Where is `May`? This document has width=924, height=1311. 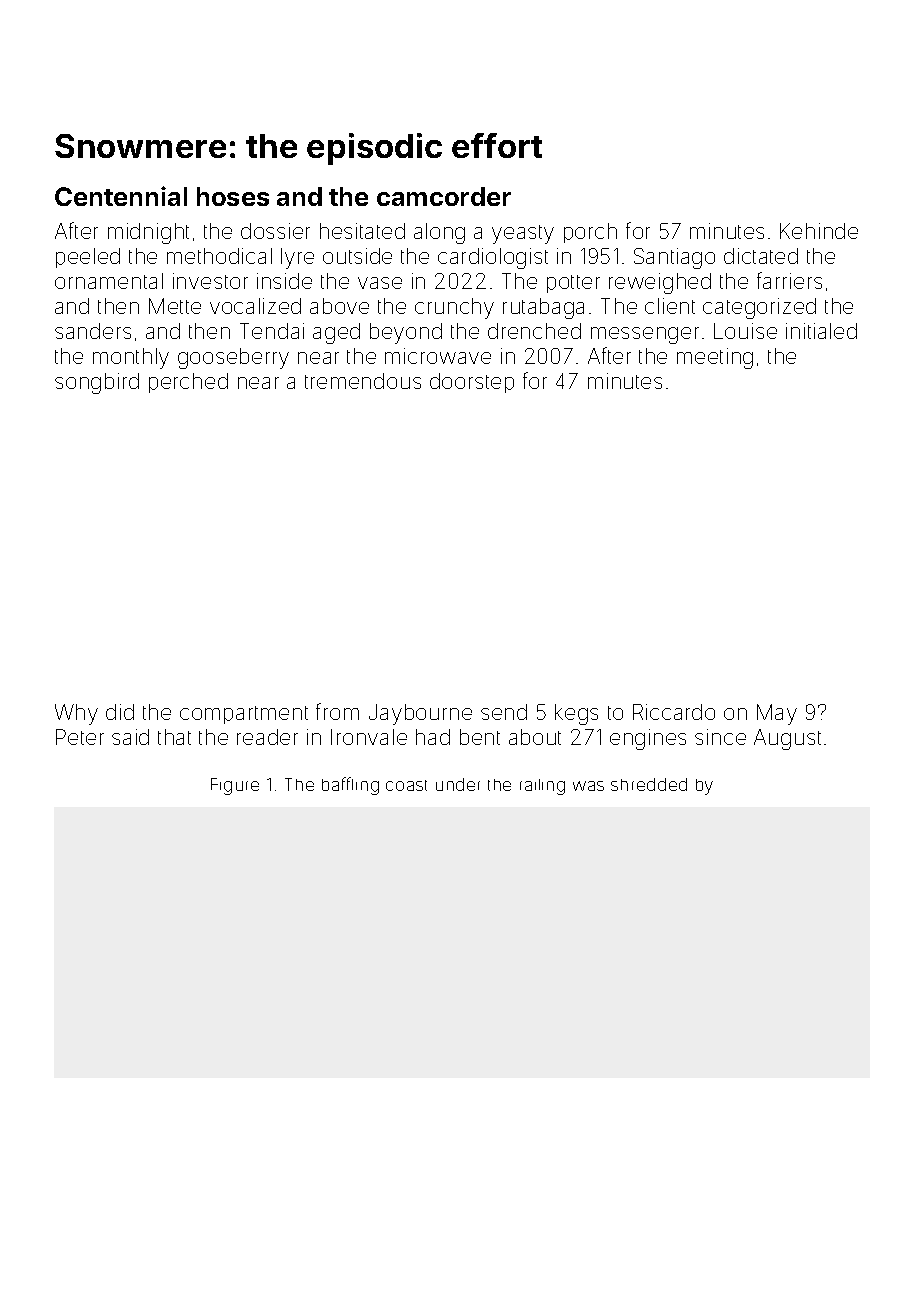 May is located at coordinates (777, 714).
